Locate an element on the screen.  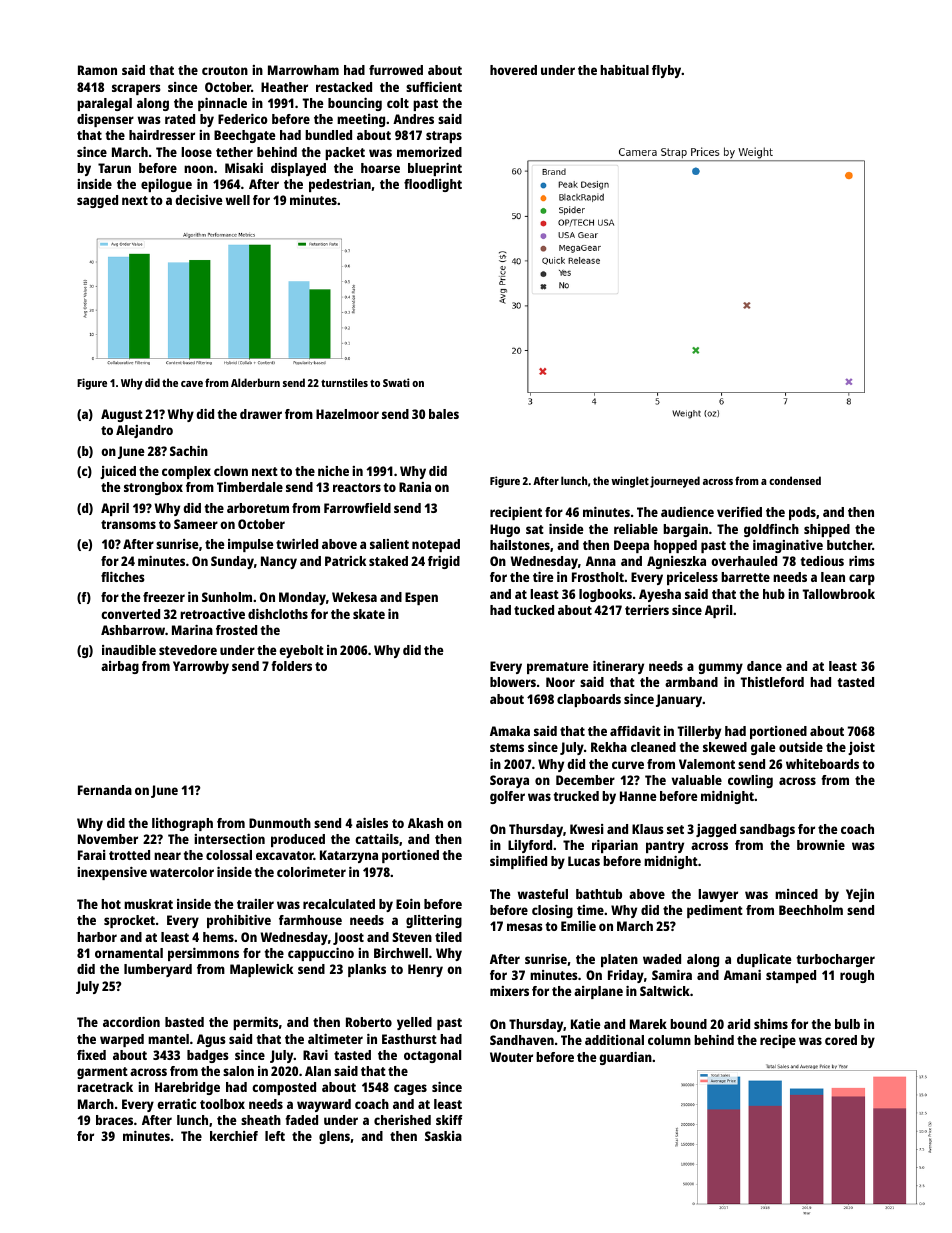
excavator is located at coordinates (285, 855).
